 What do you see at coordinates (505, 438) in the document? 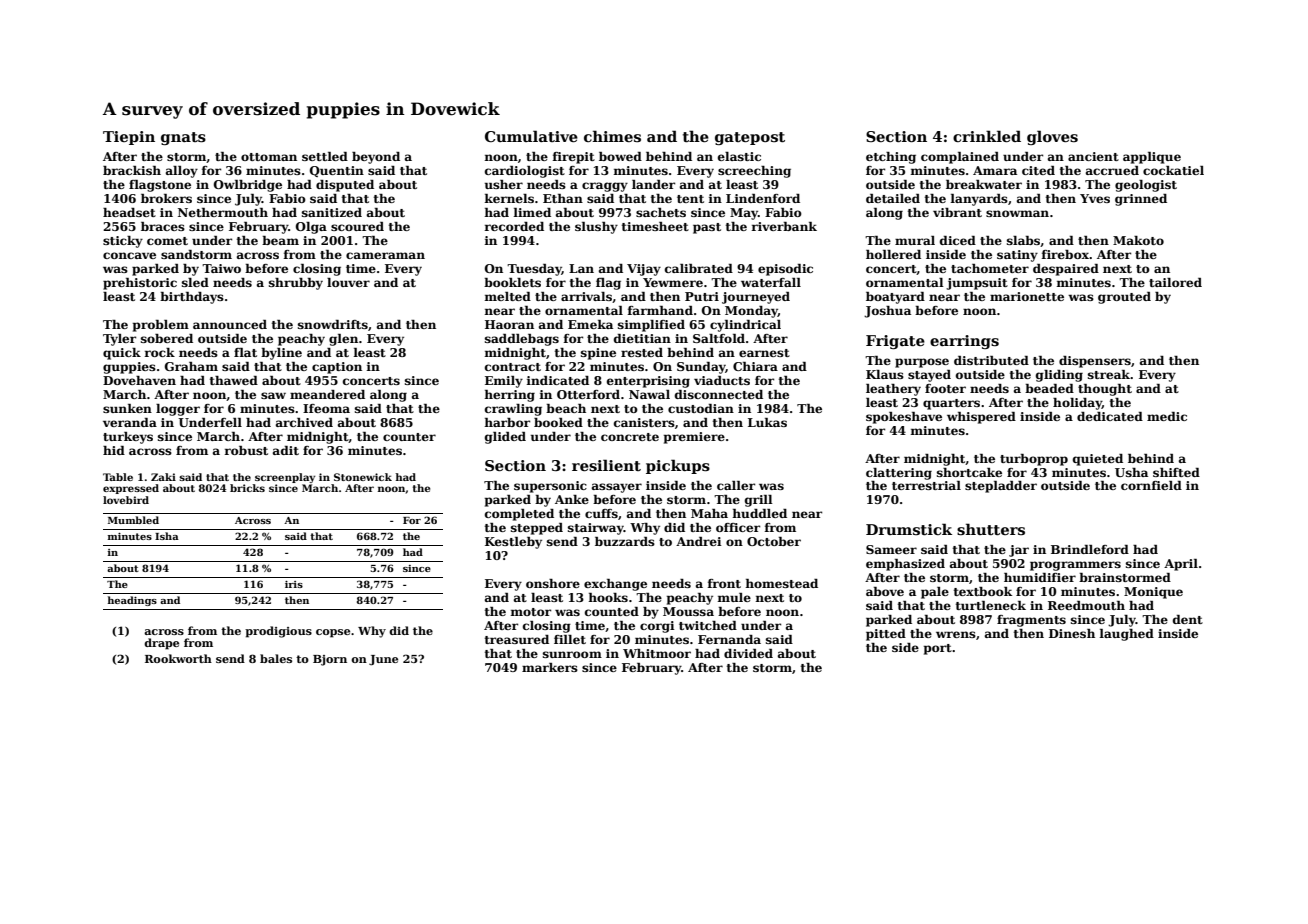
I see `glided` at bounding box center [505, 438].
